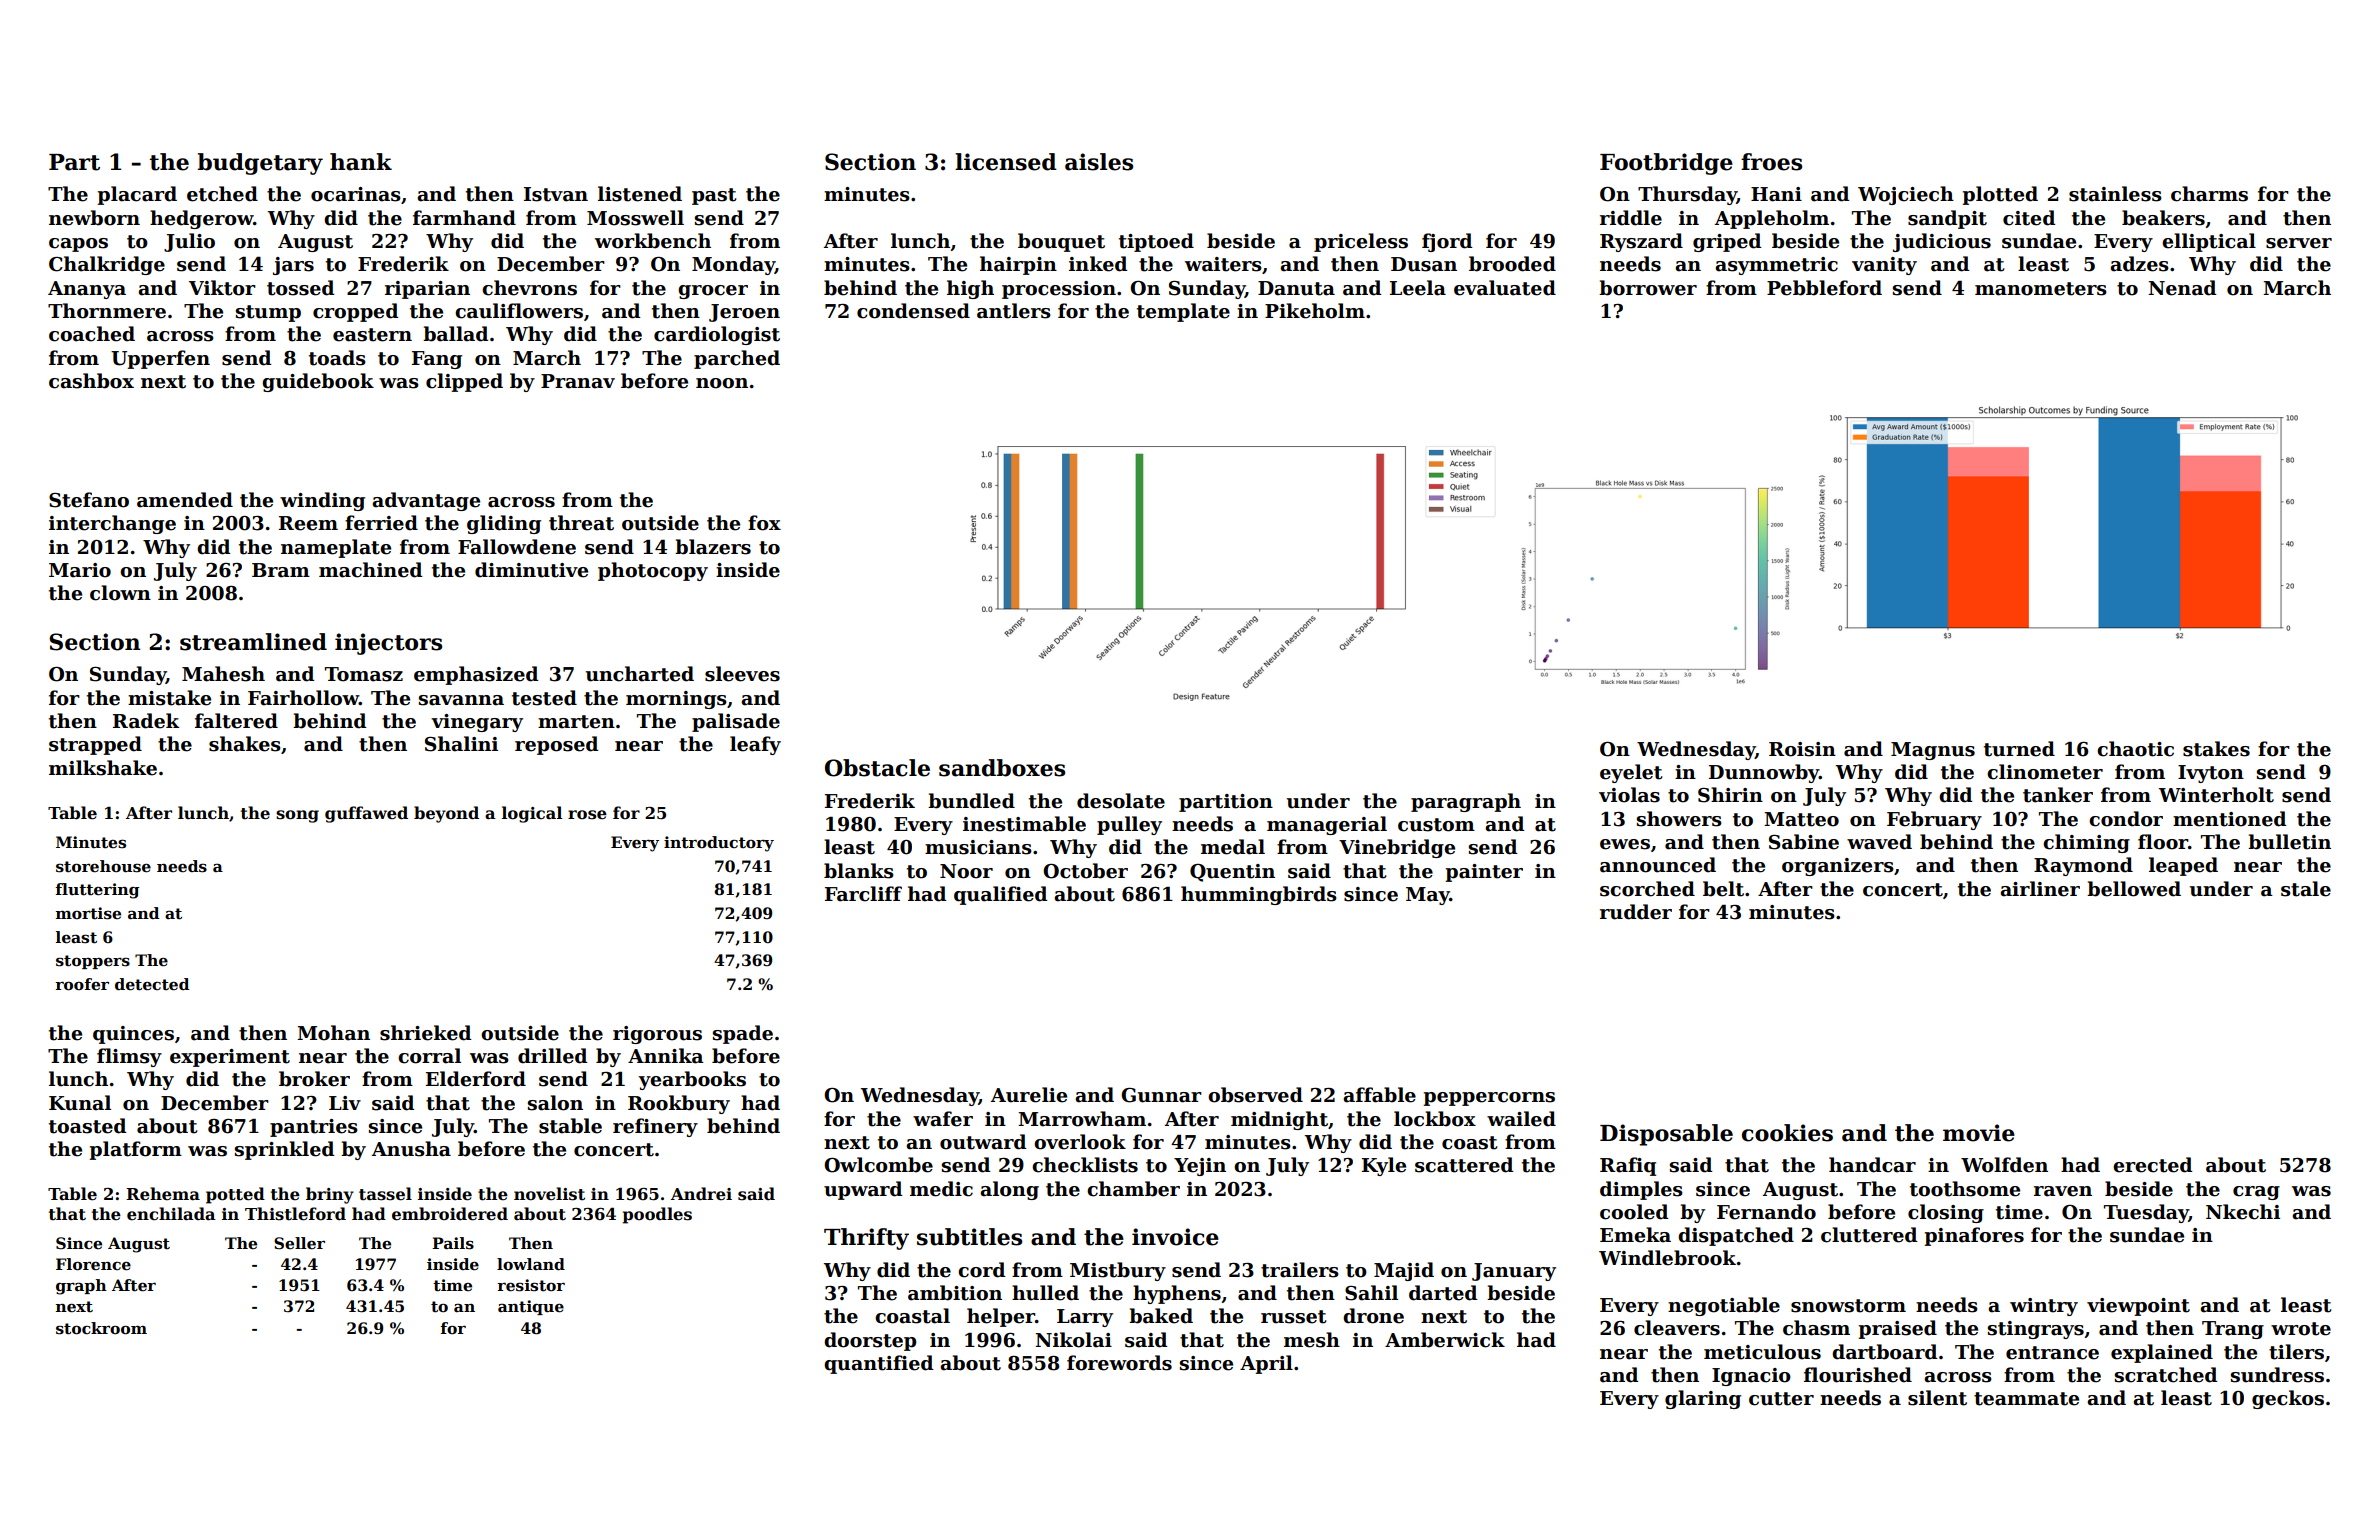  Describe the element at coordinates (464, 218) in the screenshot. I see `farmhand` at that location.
